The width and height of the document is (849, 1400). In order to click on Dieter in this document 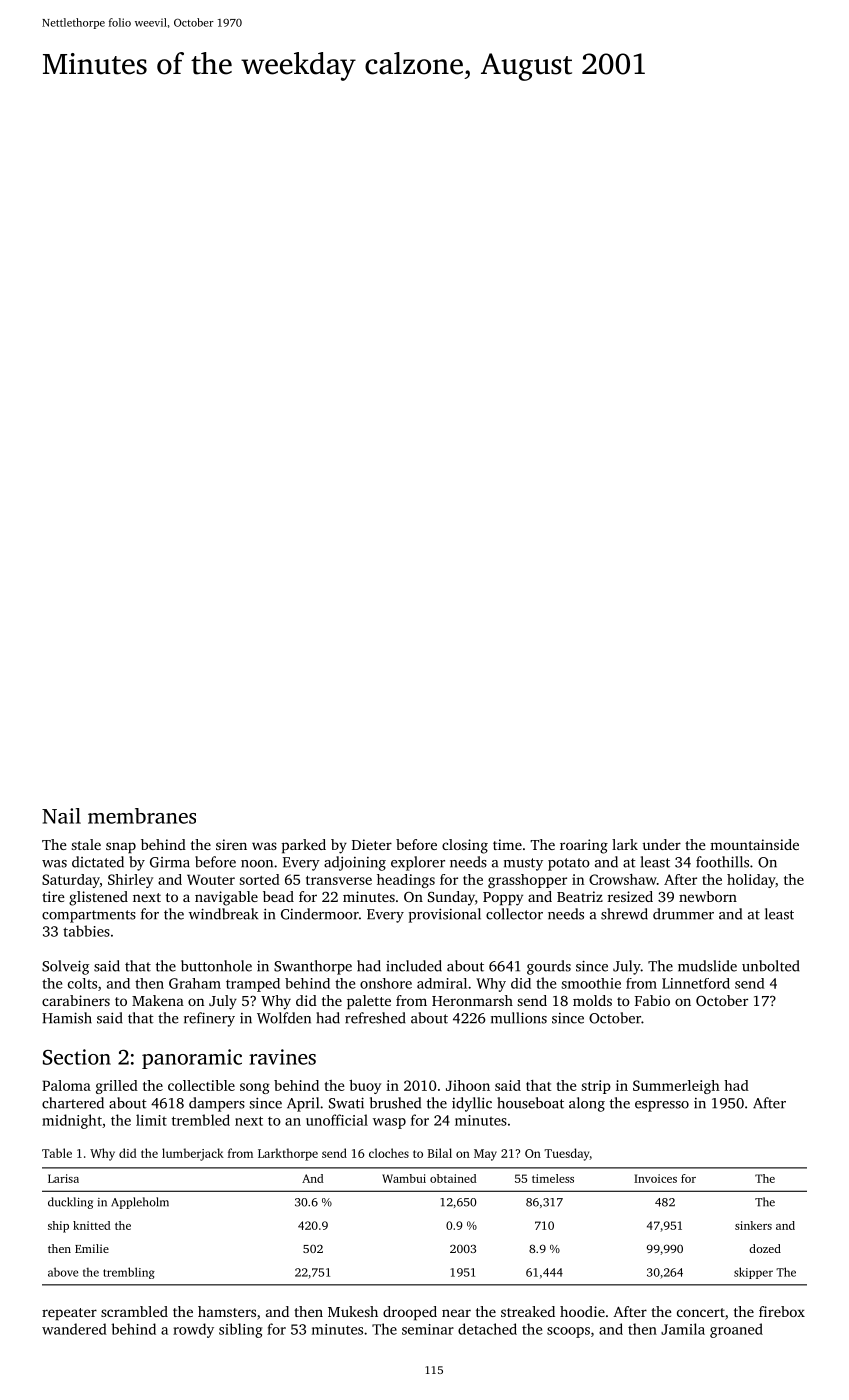, I will do `click(372, 844)`.
